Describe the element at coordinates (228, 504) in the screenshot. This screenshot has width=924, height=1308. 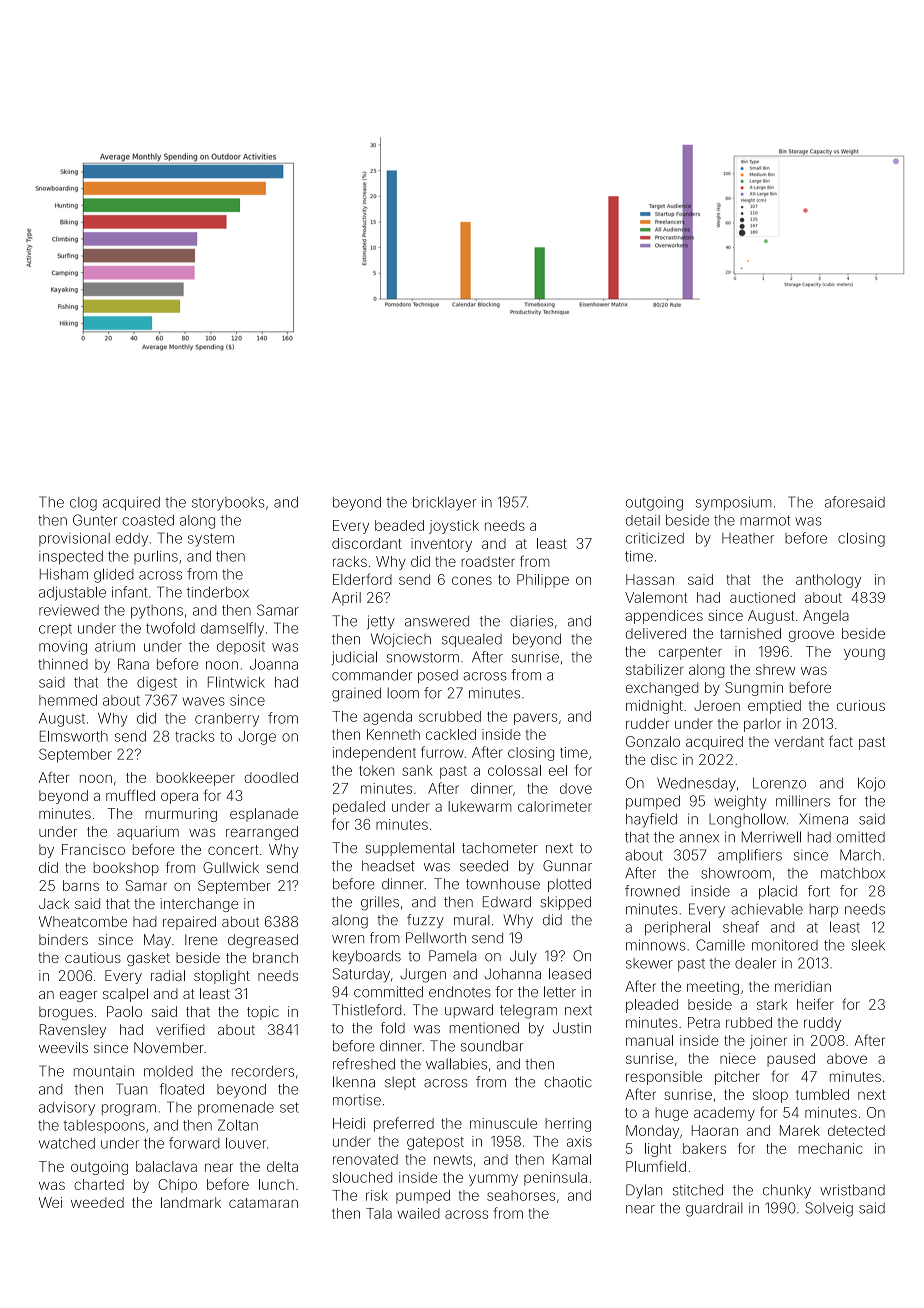
I see `storybooks` at that location.
